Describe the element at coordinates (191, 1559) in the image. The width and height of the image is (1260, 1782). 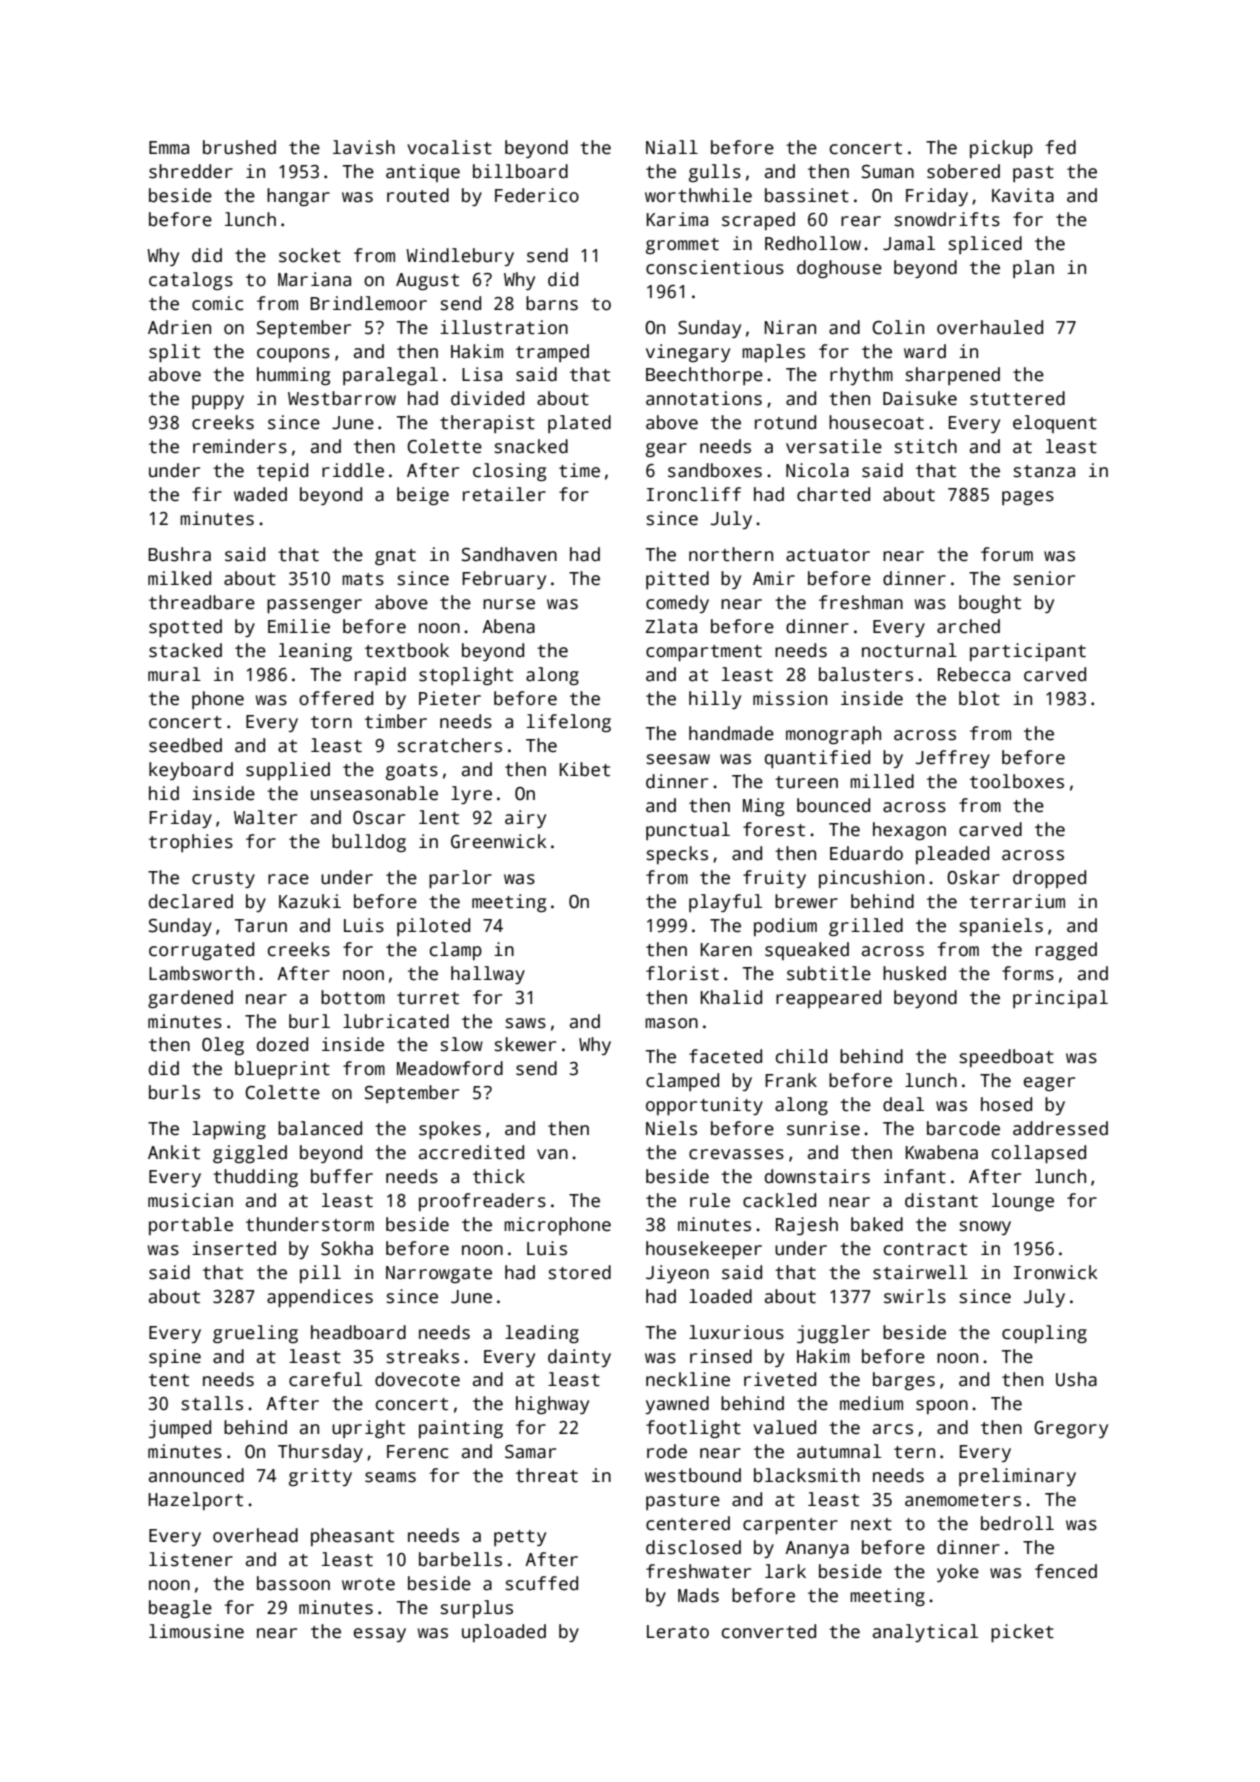
I see `listener` at that location.
